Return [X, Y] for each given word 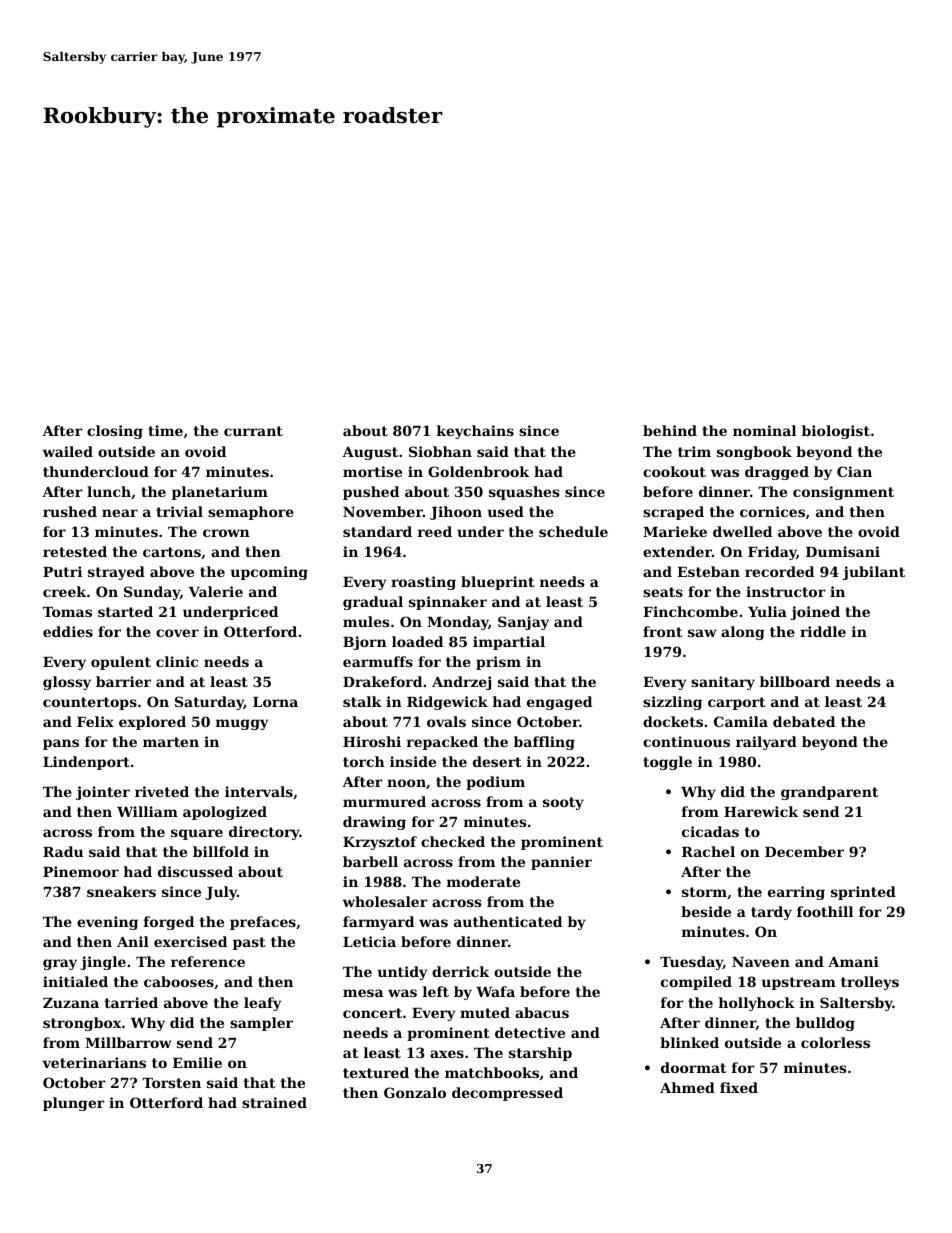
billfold [221, 851]
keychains [475, 432]
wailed [68, 451]
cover [177, 633]
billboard [795, 681]
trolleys [870, 983]
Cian [854, 471]
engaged [559, 703]
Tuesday [691, 963]
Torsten [171, 1083]
